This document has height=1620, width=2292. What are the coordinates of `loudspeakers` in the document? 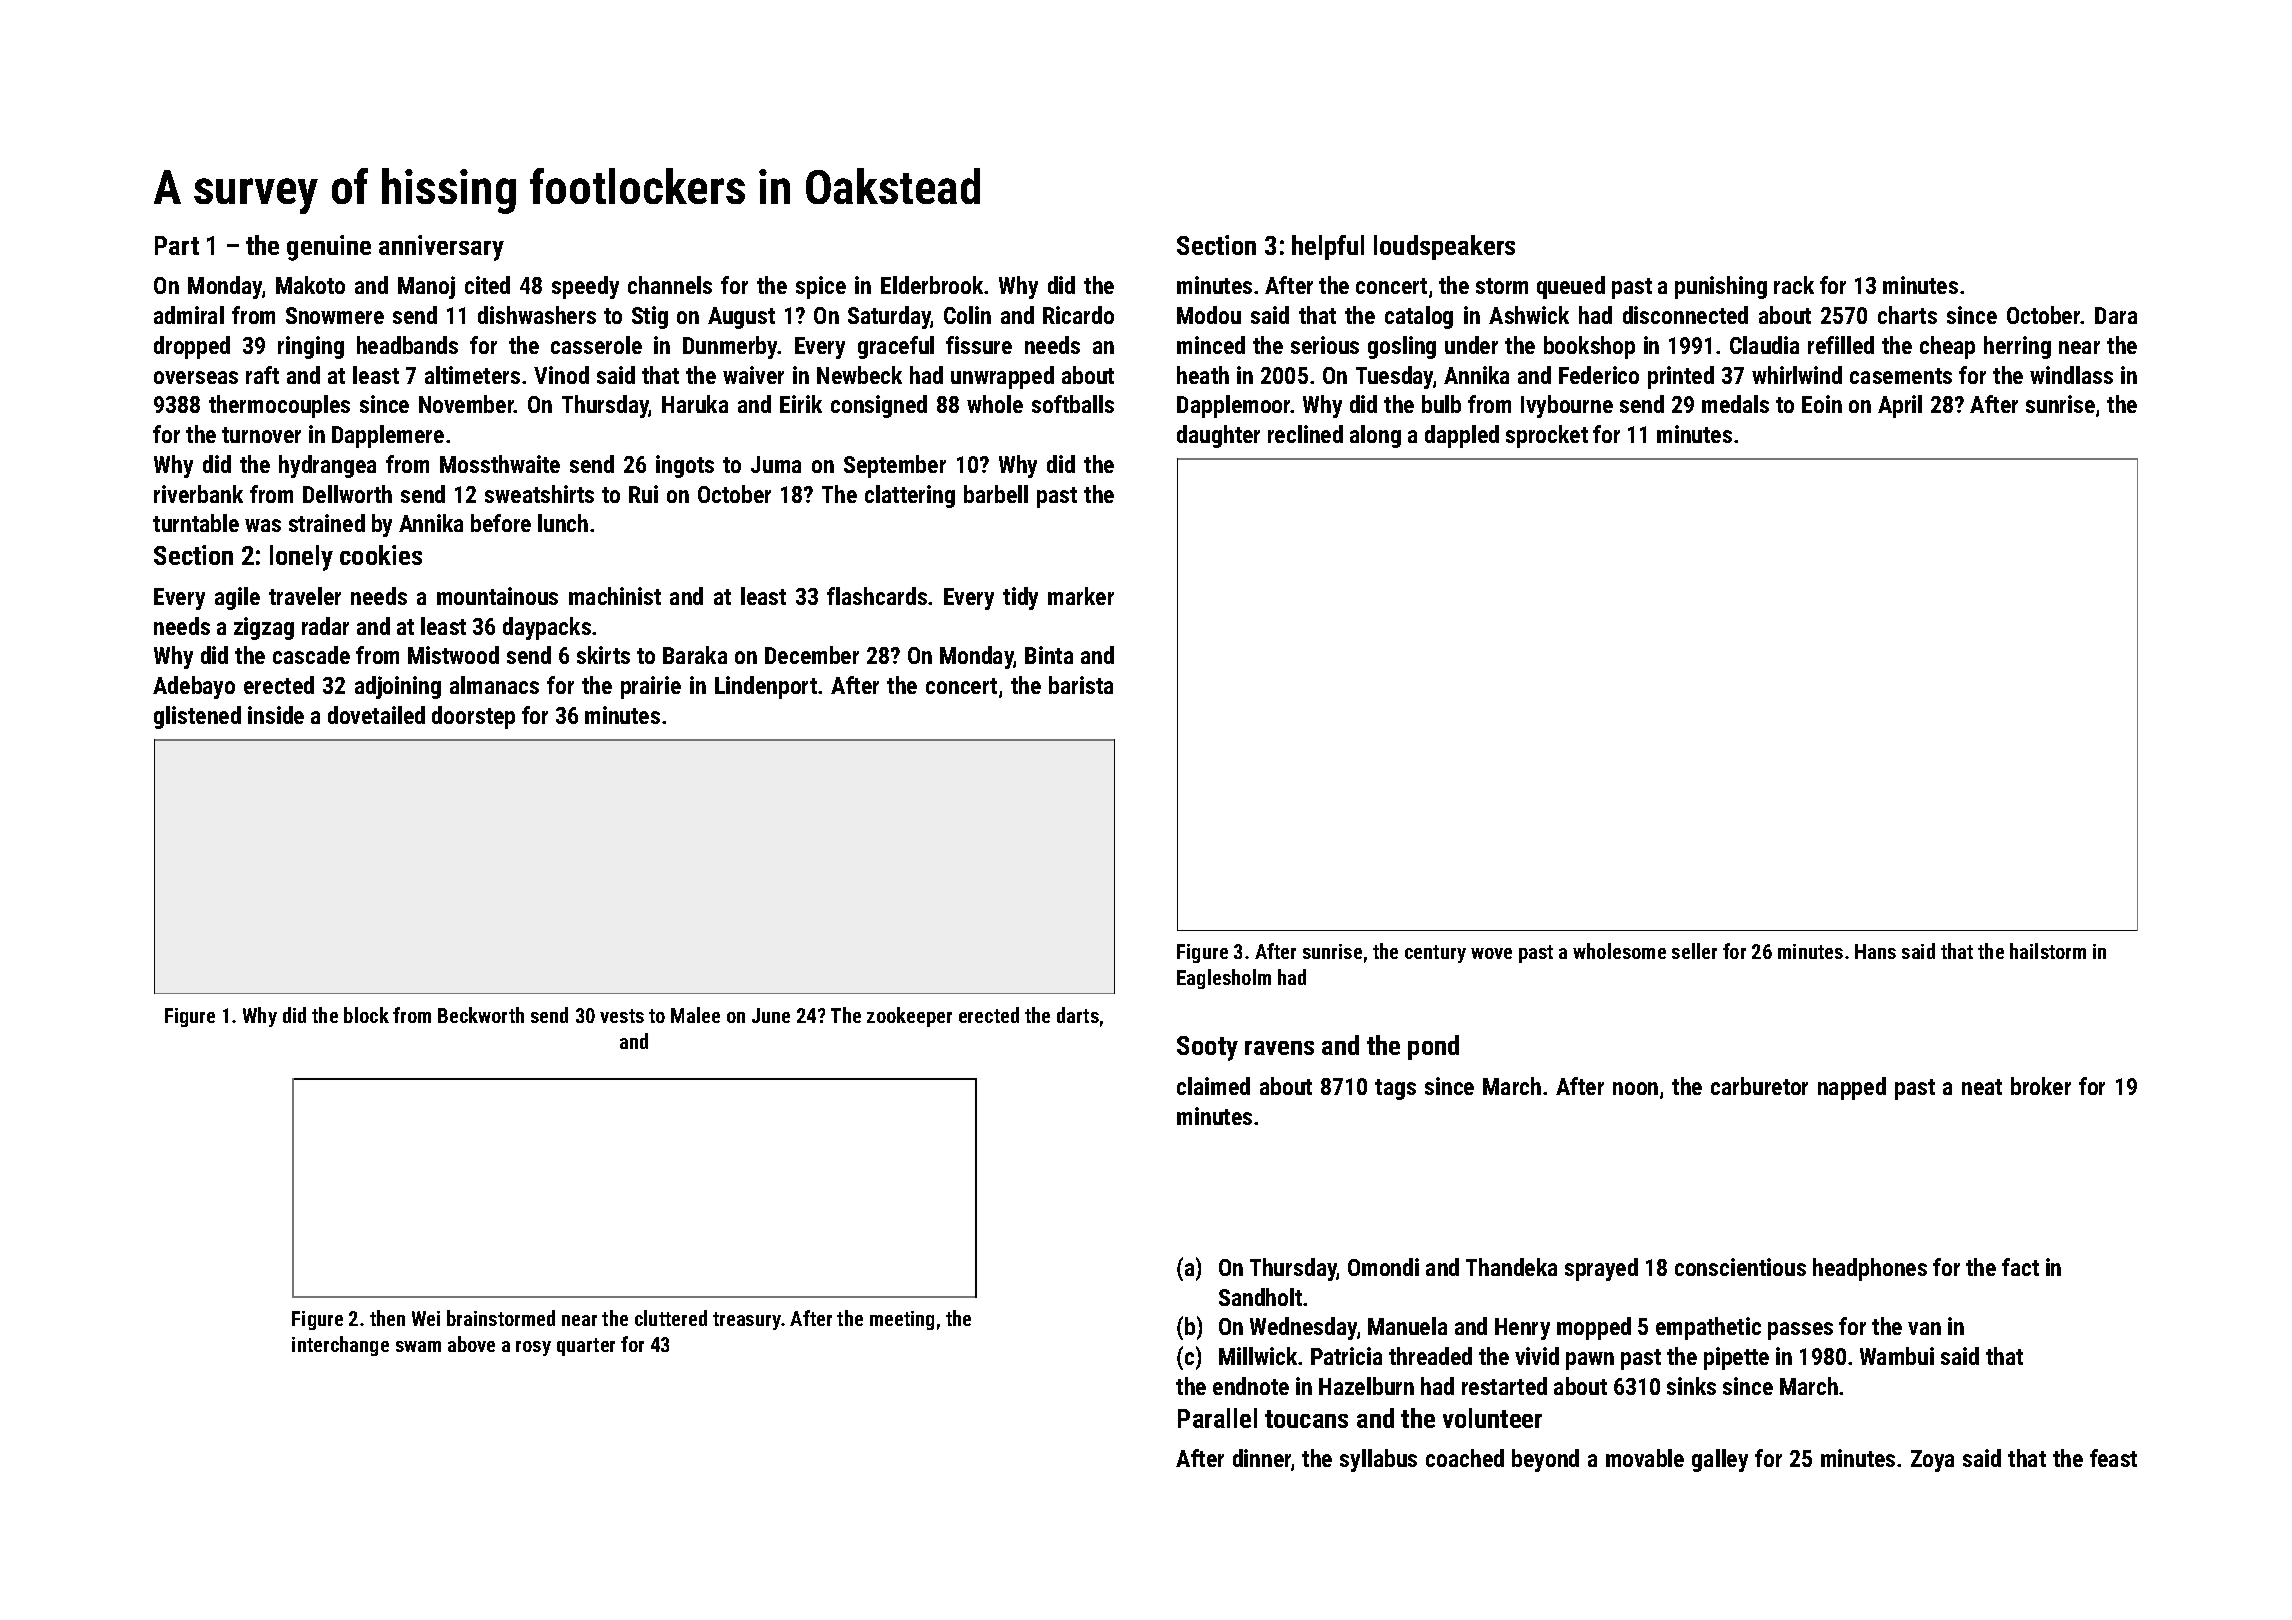 It's located at (1444, 247).
